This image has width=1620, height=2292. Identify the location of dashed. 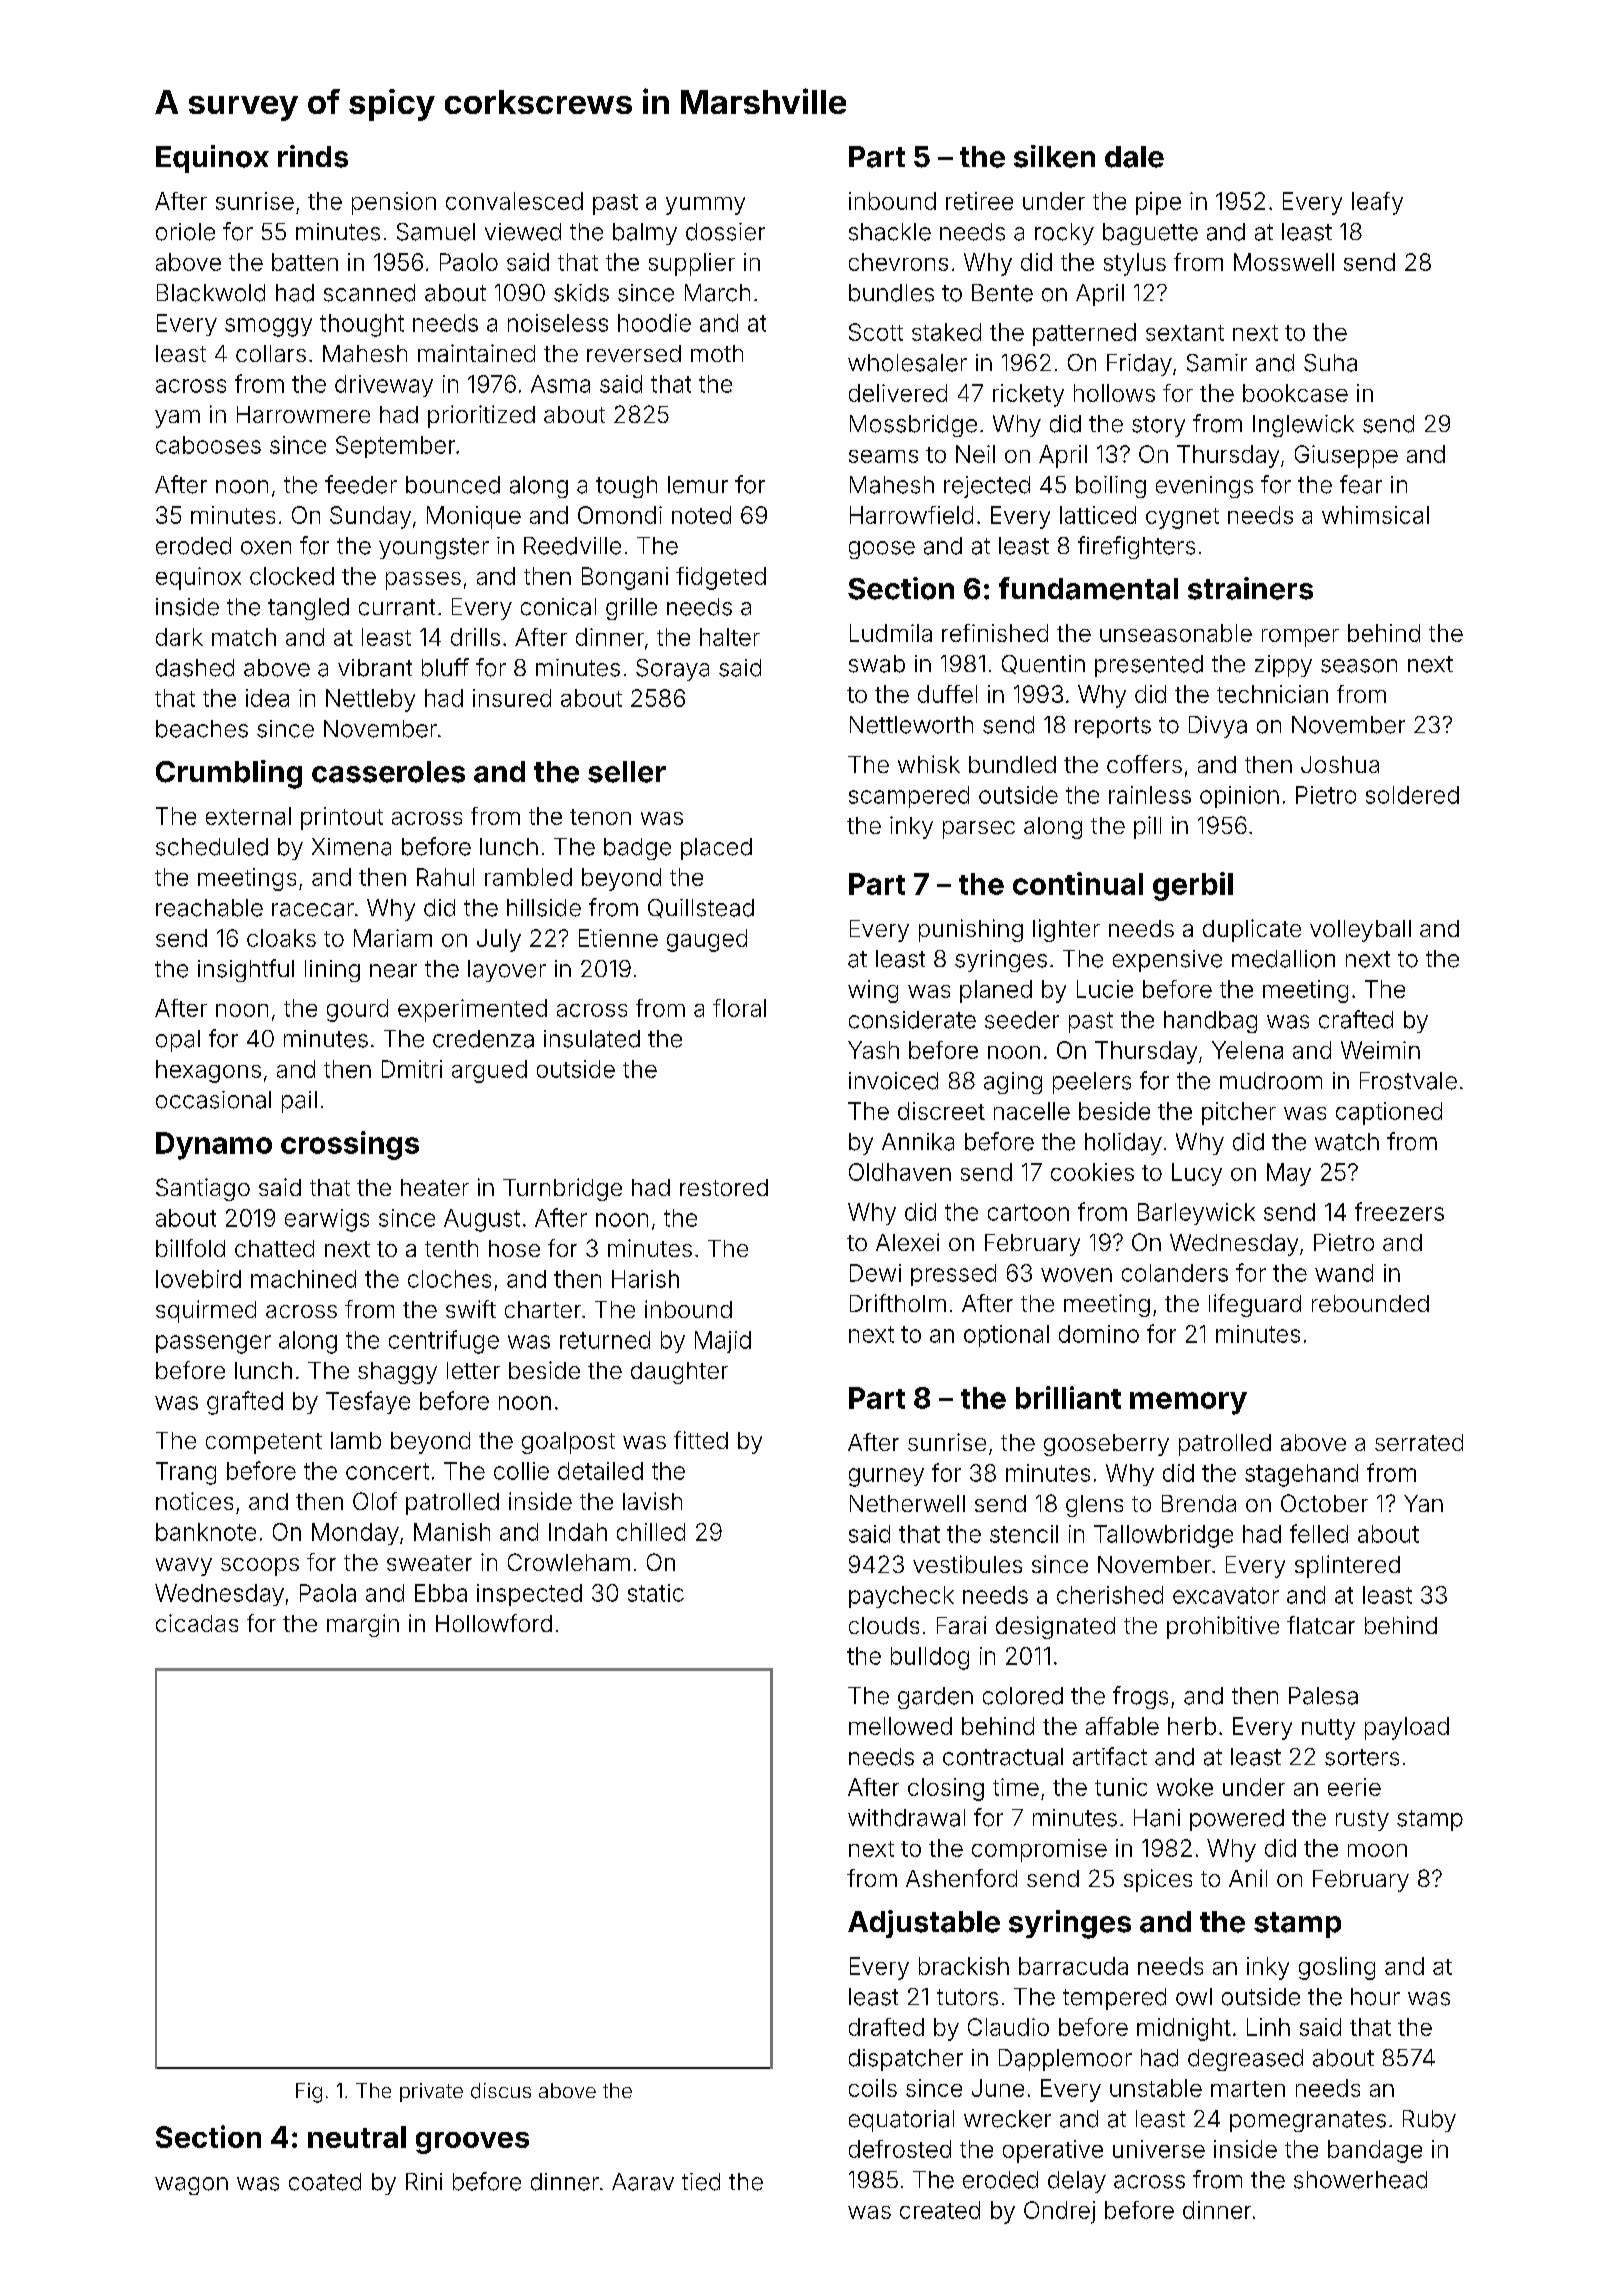
(195, 668).
